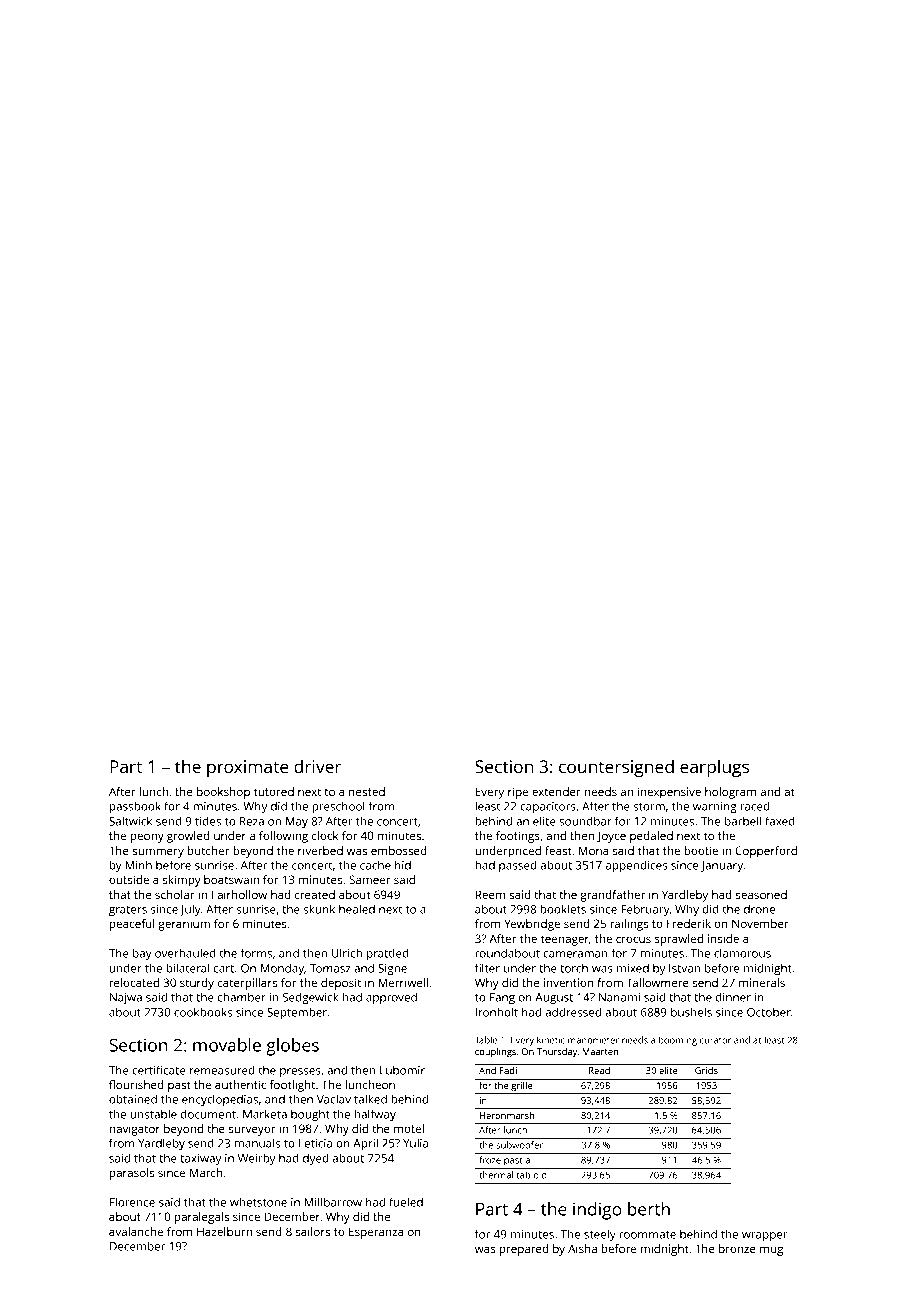  I want to click on prepared, so click(524, 1250).
